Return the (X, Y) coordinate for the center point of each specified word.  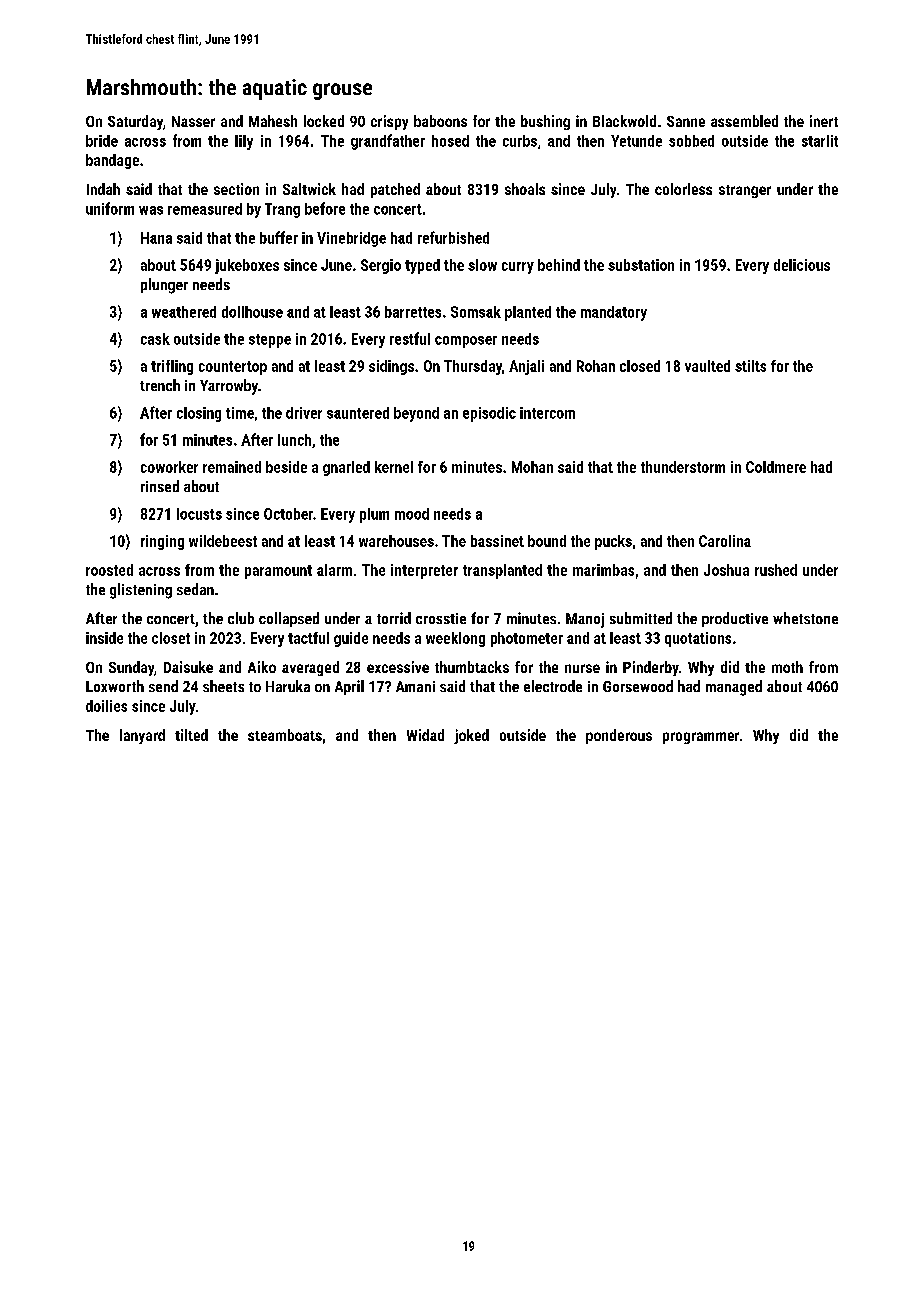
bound (547, 541)
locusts (199, 514)
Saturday (135, 122)
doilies (106, 706)
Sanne (686, 121)
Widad (425, 735)
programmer (701, 738)
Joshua (726, 570)
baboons (440, 121)
